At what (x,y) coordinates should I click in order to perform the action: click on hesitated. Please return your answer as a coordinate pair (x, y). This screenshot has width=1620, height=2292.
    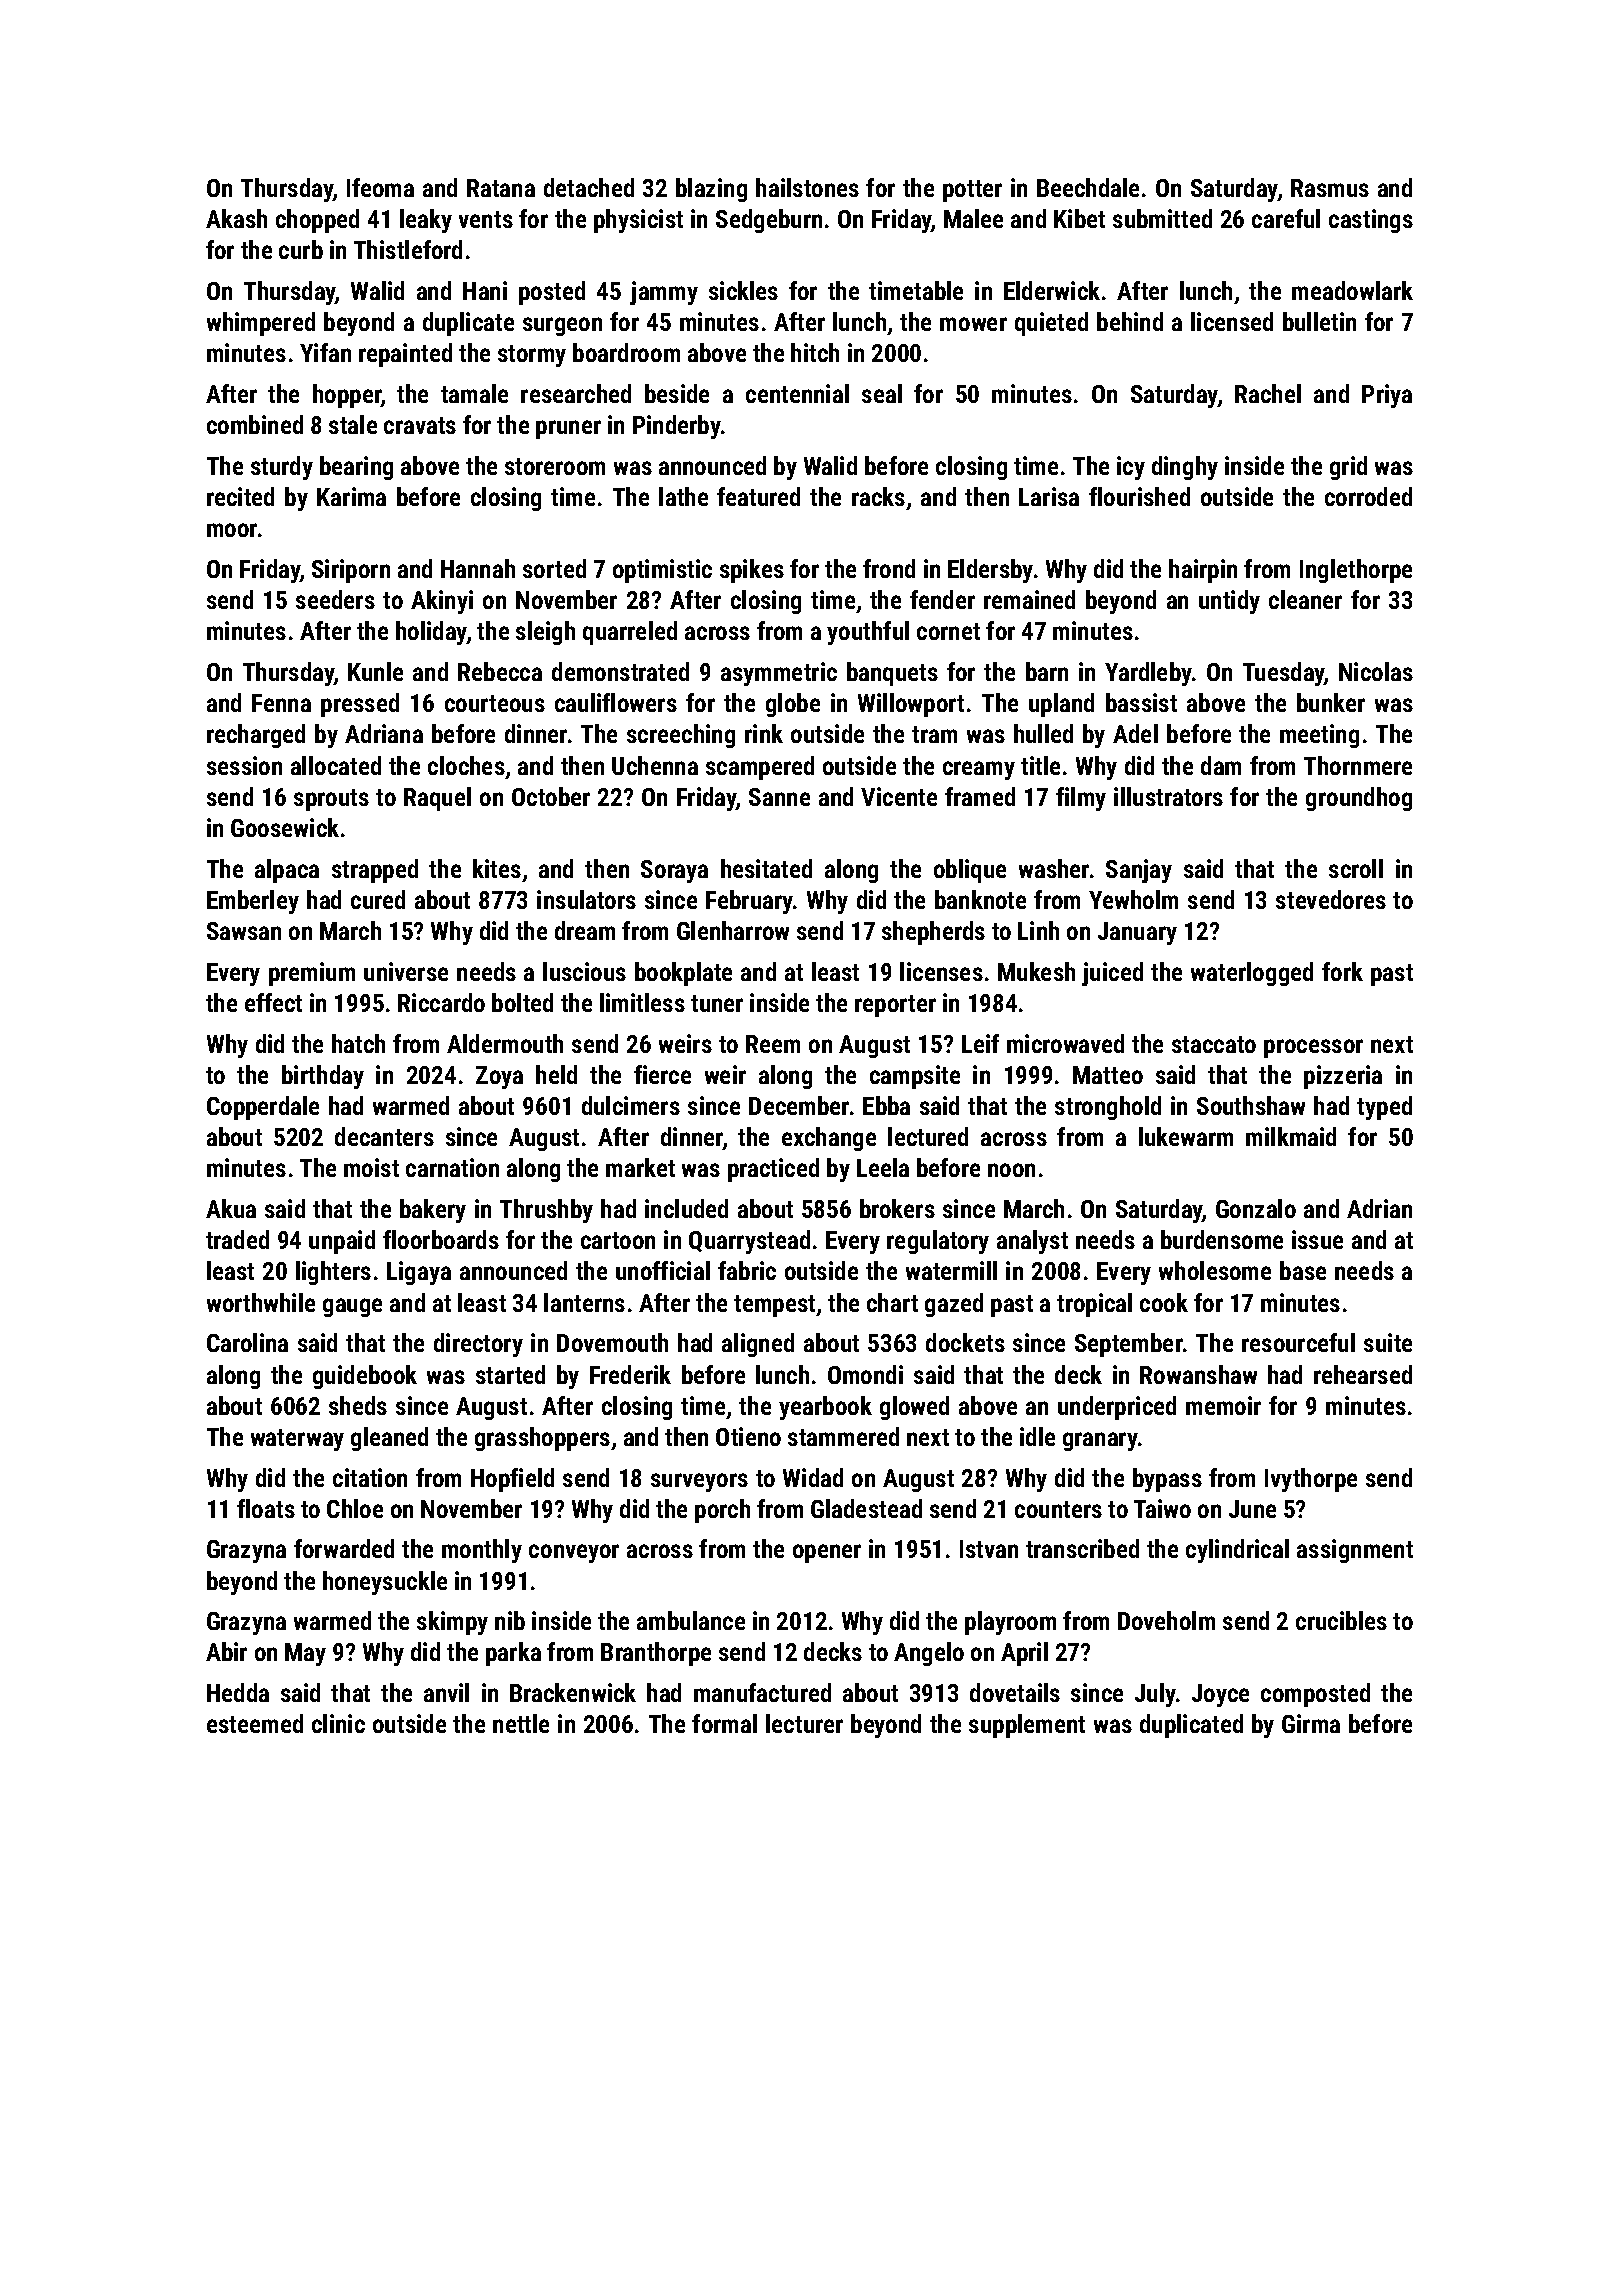
    Looking at the image, I should click on (766, 868).
